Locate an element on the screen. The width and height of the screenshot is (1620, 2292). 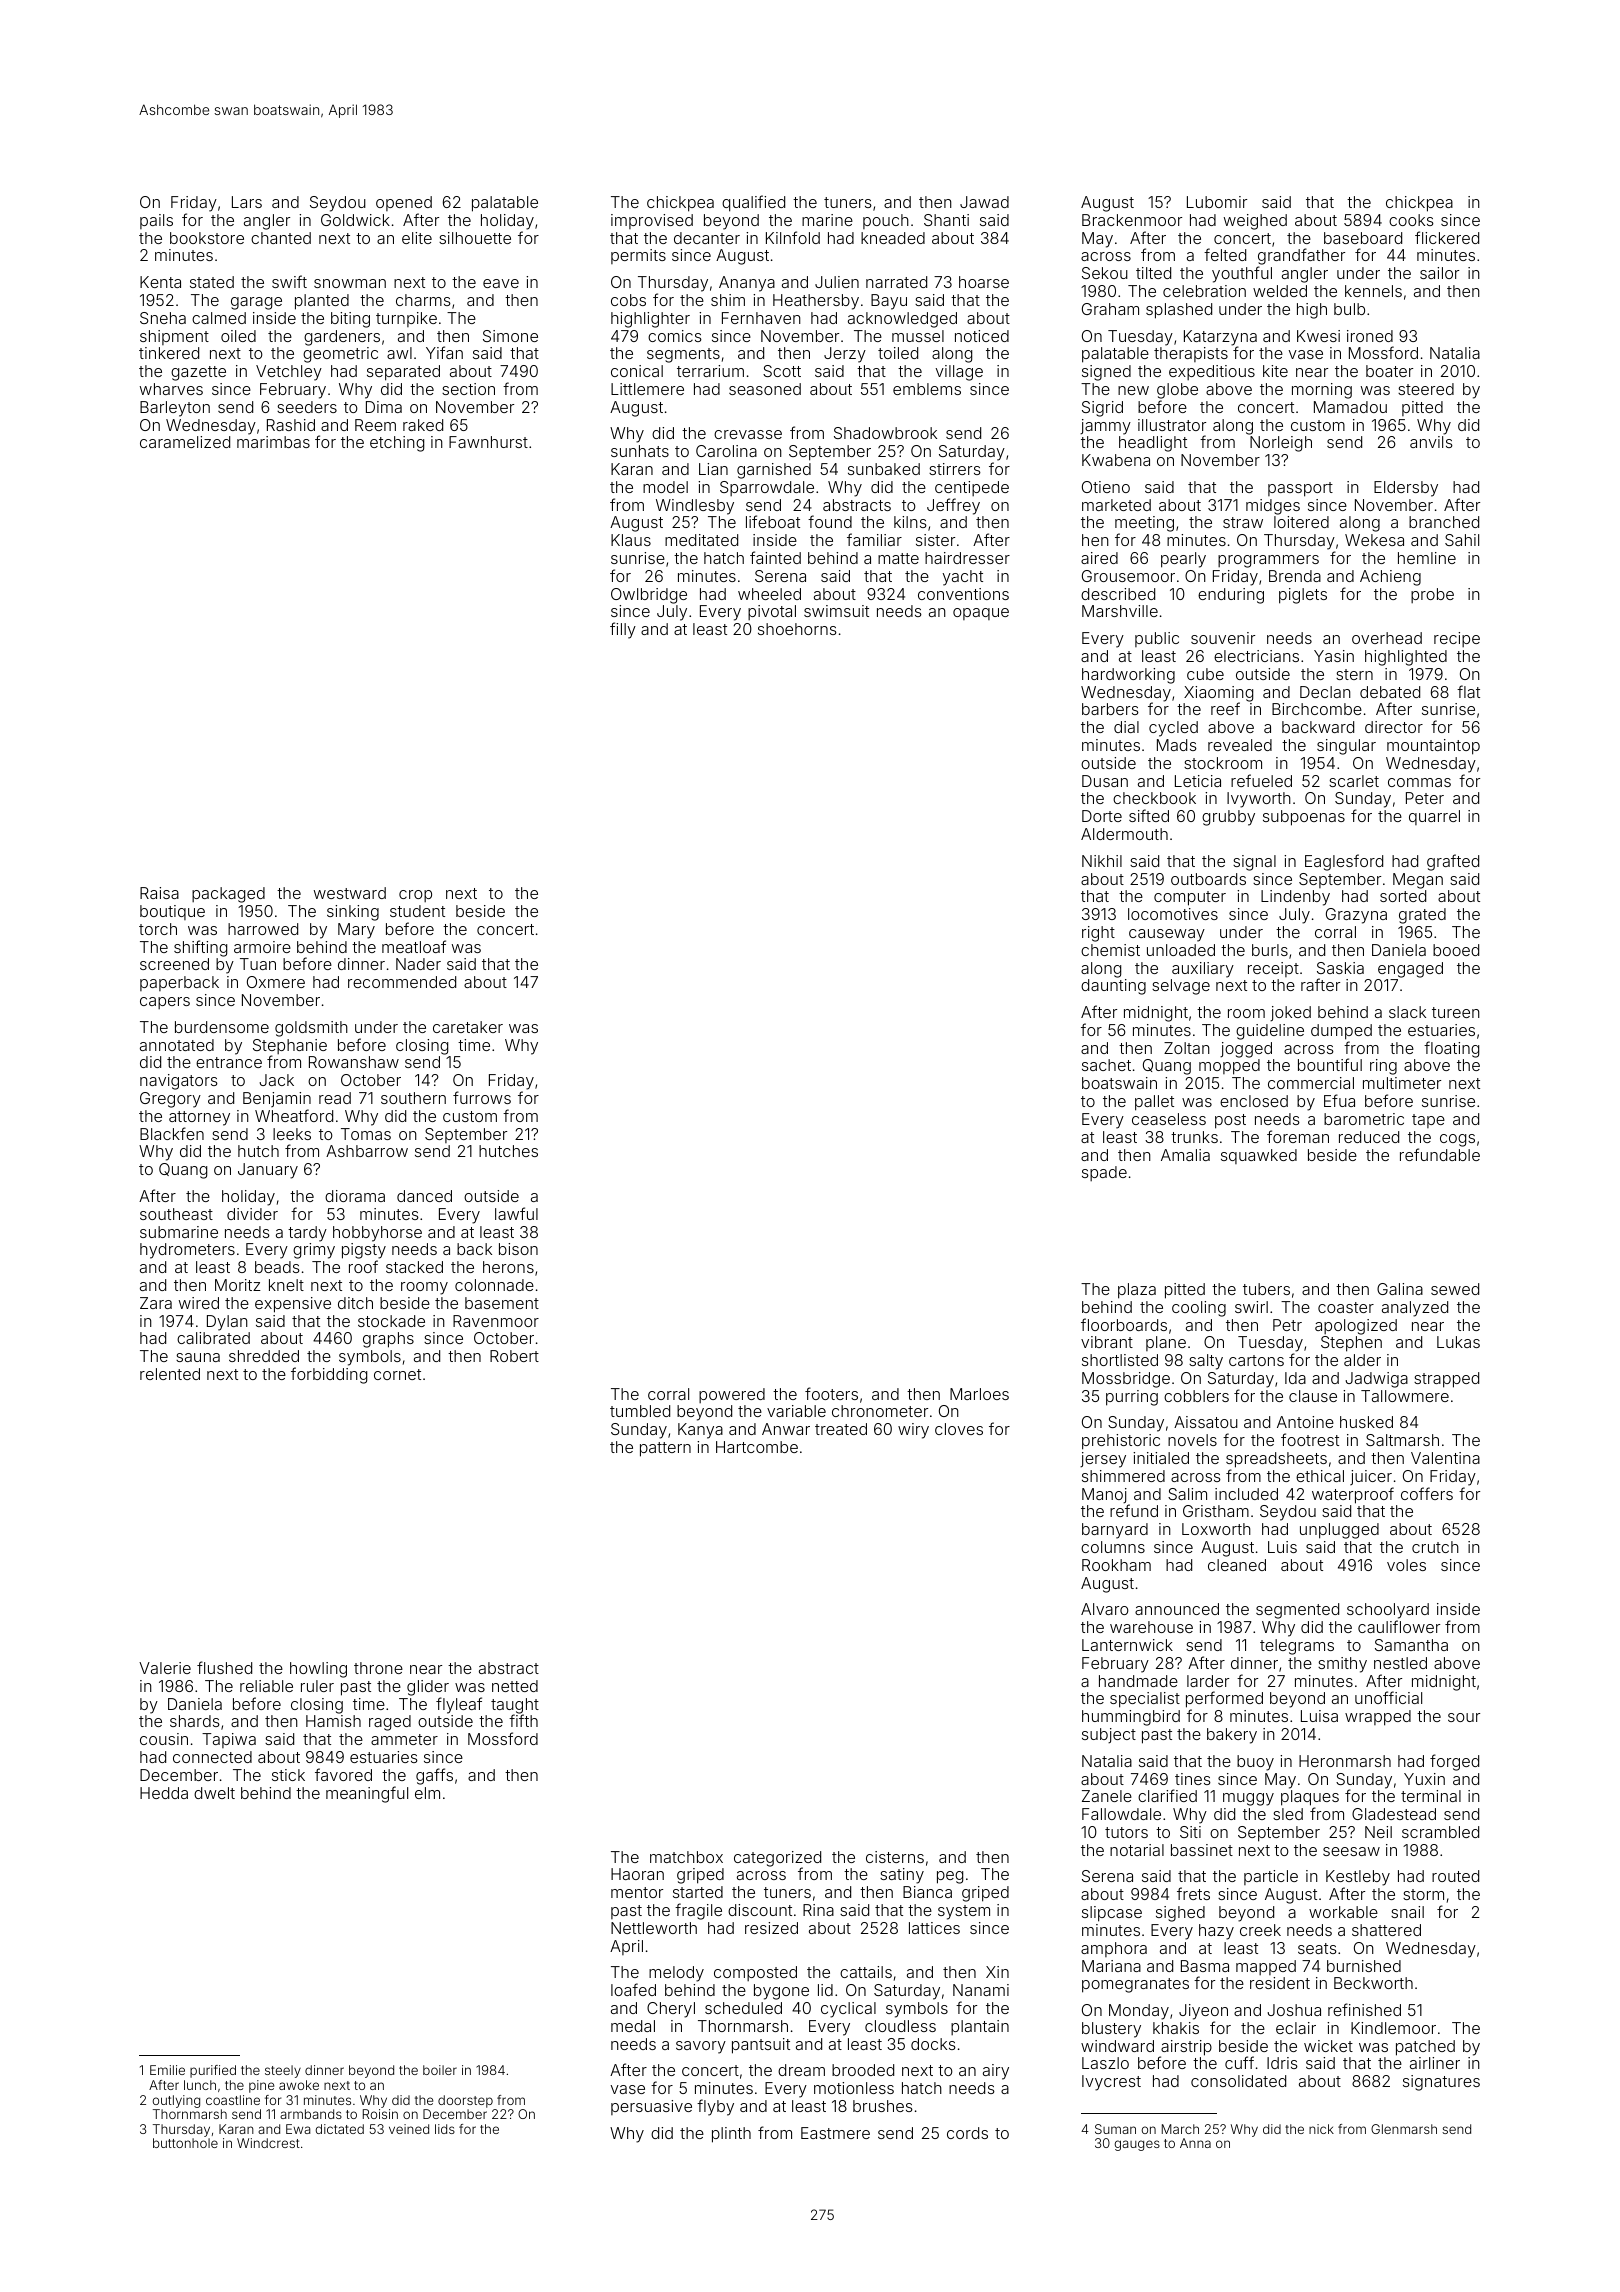
footers is located at coordinates (831, 1393).
